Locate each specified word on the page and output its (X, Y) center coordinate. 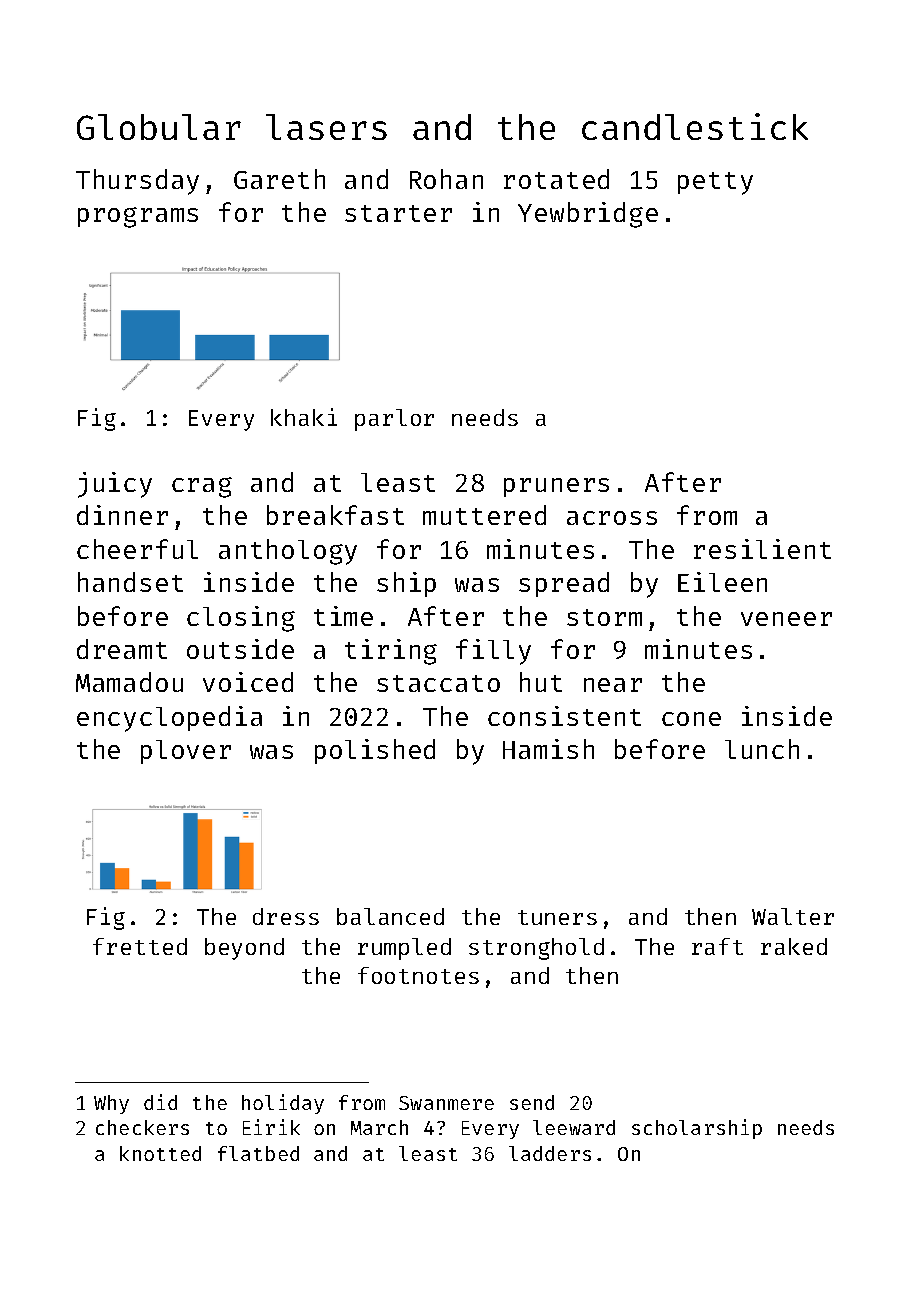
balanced (390, 916)
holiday (283, 1104)
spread (564, 584)
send (532, 1102)
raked (794, 946)
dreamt (122, 649)
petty (715, 183)
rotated (556, 179)
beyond (244, 949)
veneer (786, 619)
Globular (159, 127)
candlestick (695, 126)
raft (717, 946)
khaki (304, 417)
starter (398, 213)
